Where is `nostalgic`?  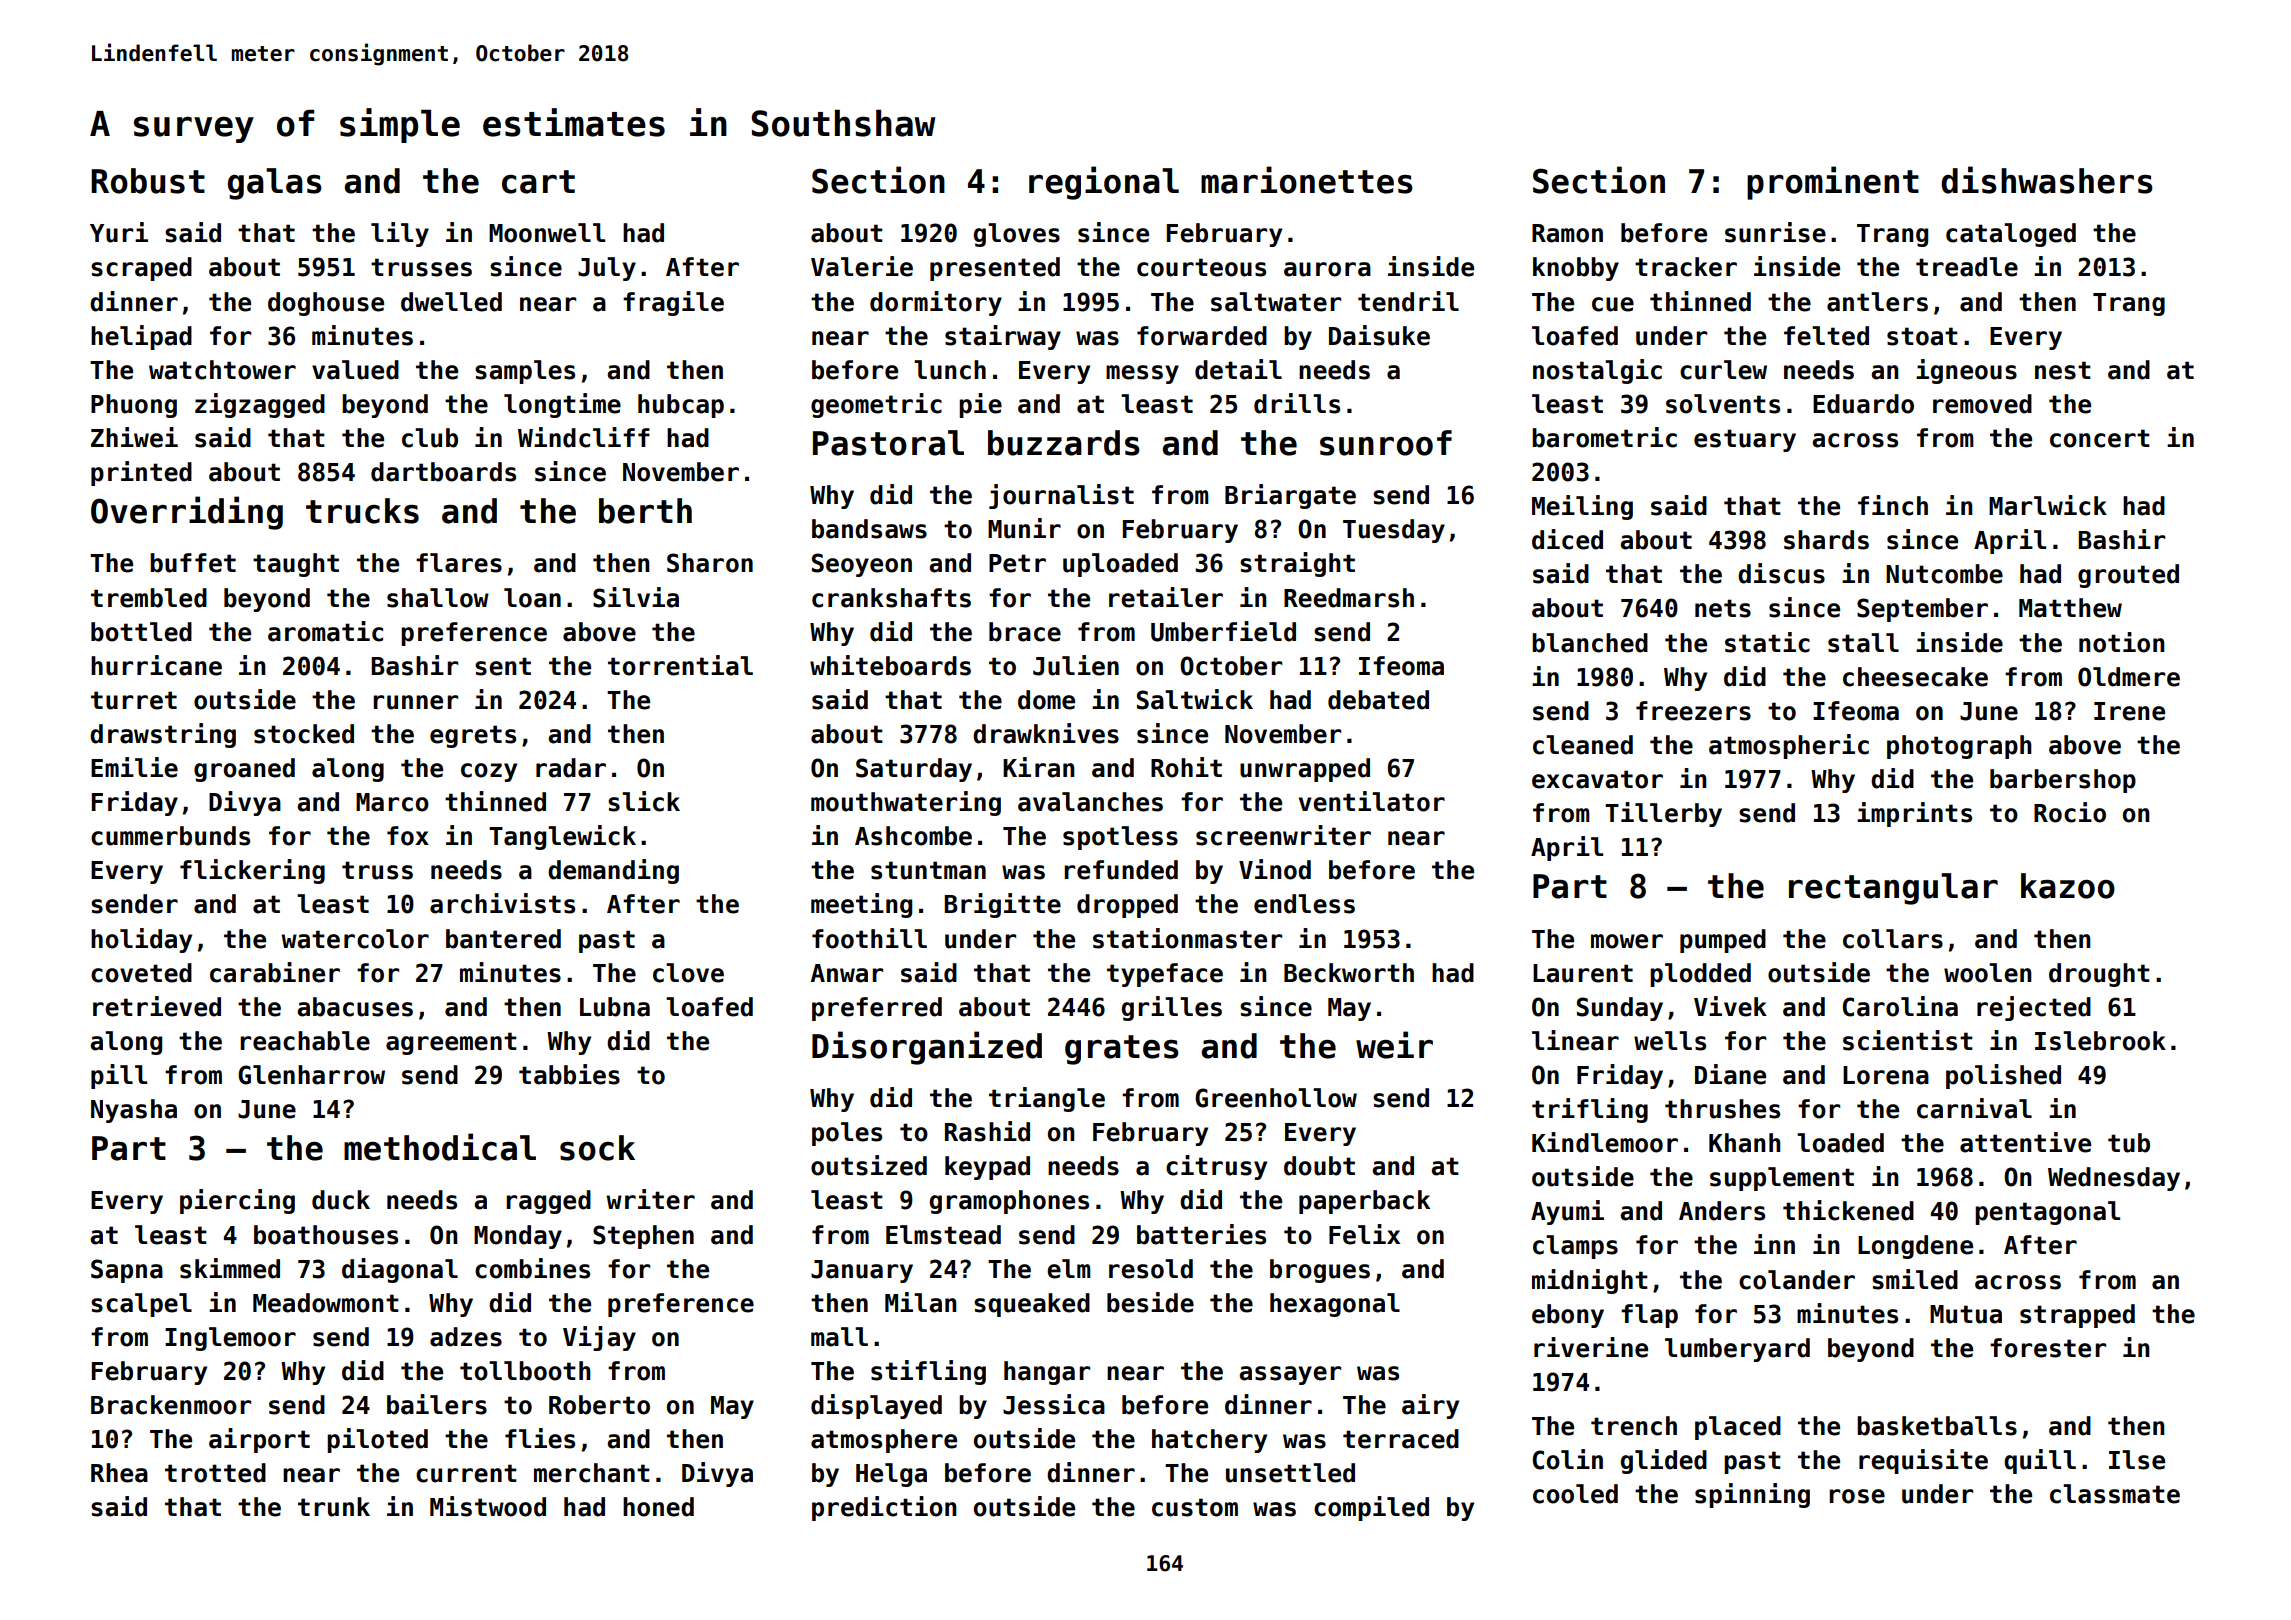
nostalgic is located at coordinates (1597, 371).
